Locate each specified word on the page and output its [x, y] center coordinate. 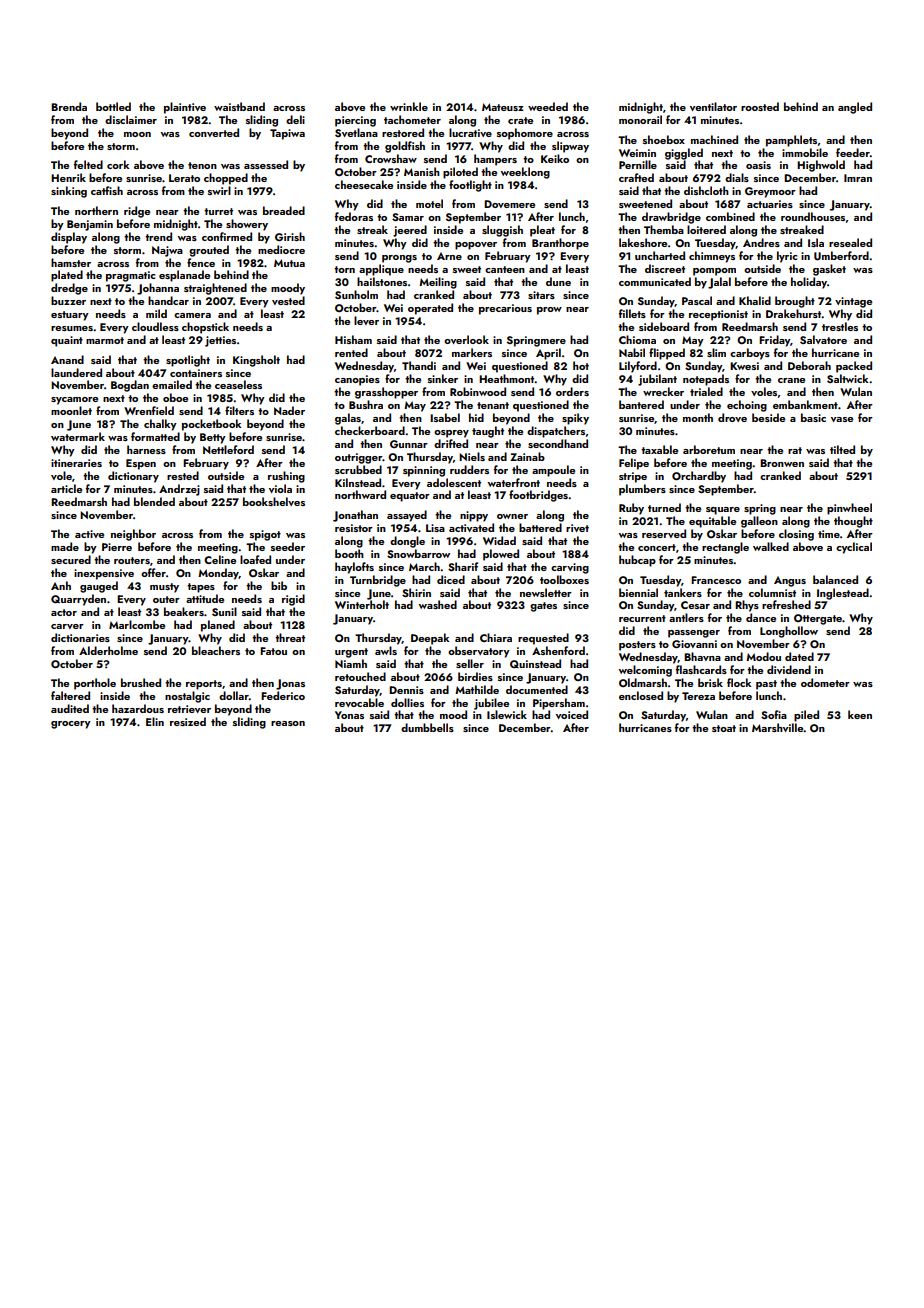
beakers [184, 611]
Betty [213, 438]
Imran [858, 178]
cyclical [854, 548]
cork [118, 164]
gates [543, 607]
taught [488, 432]
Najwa [167, 251]
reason [288, 723]
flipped [667, 354]
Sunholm [356, 294]
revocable [359, 702]
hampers [495, 160]
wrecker [663, 391]
